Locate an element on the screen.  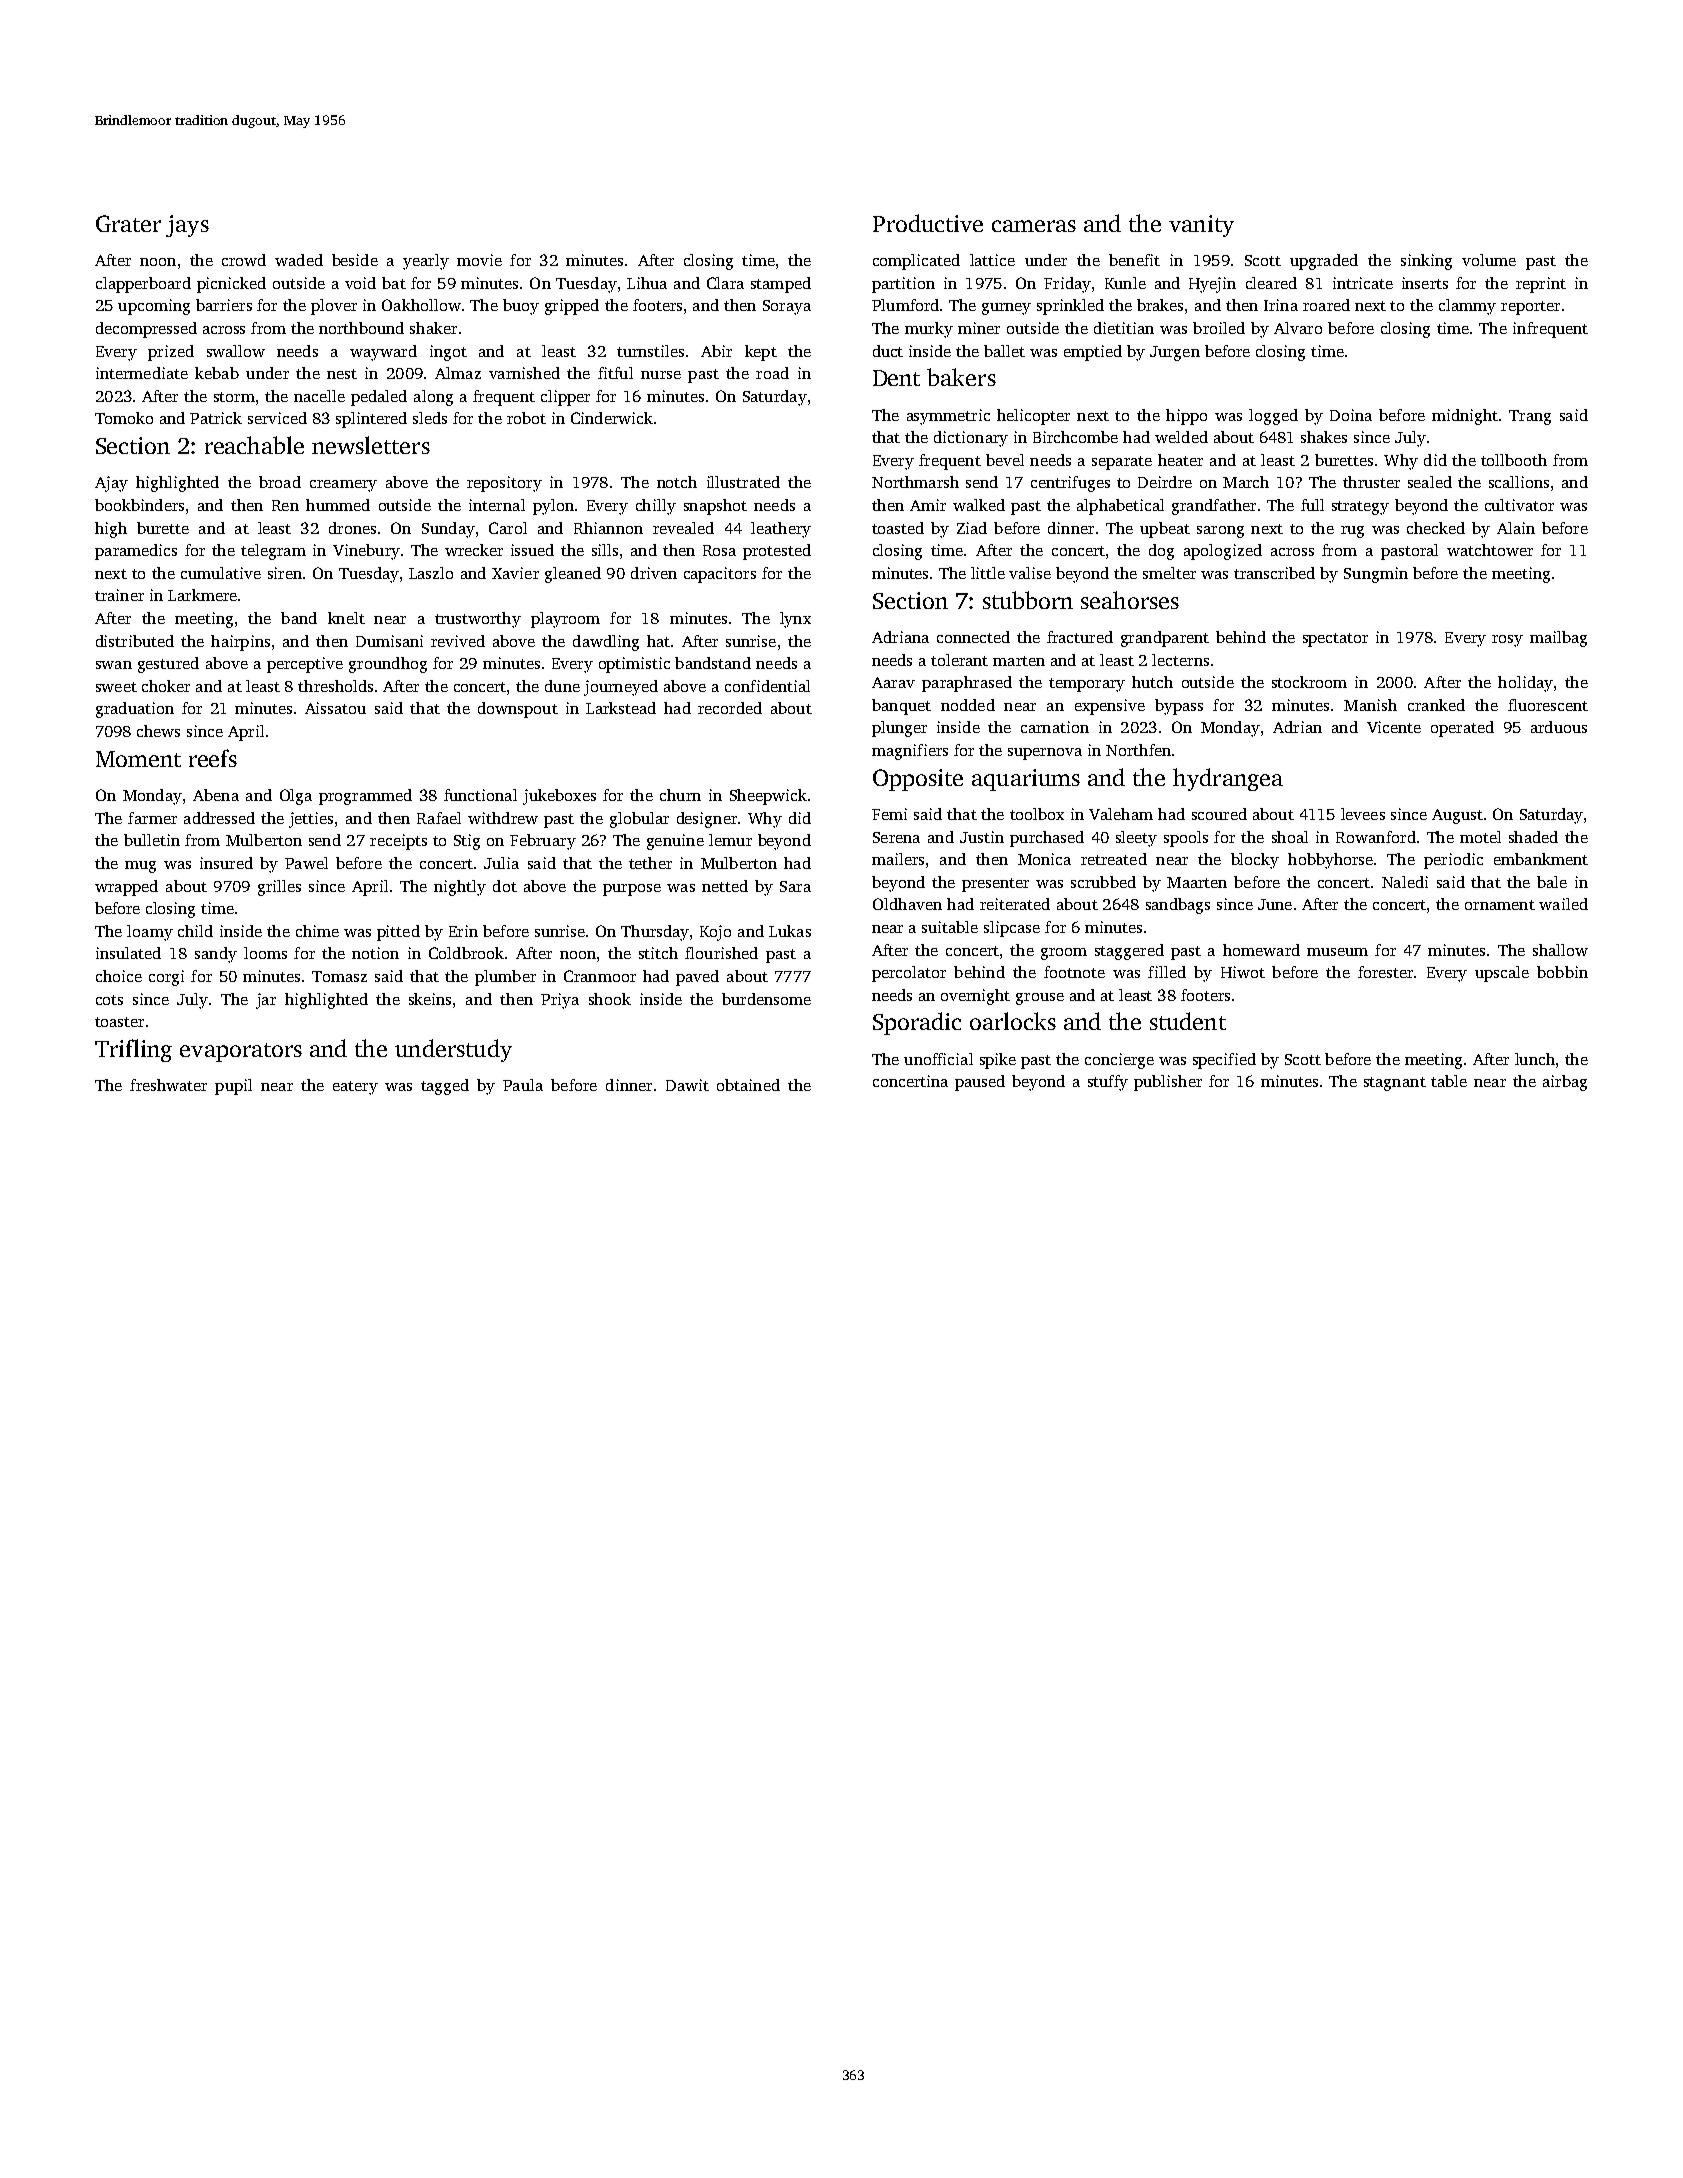
cameras is located at coordinates (1034, 226).
